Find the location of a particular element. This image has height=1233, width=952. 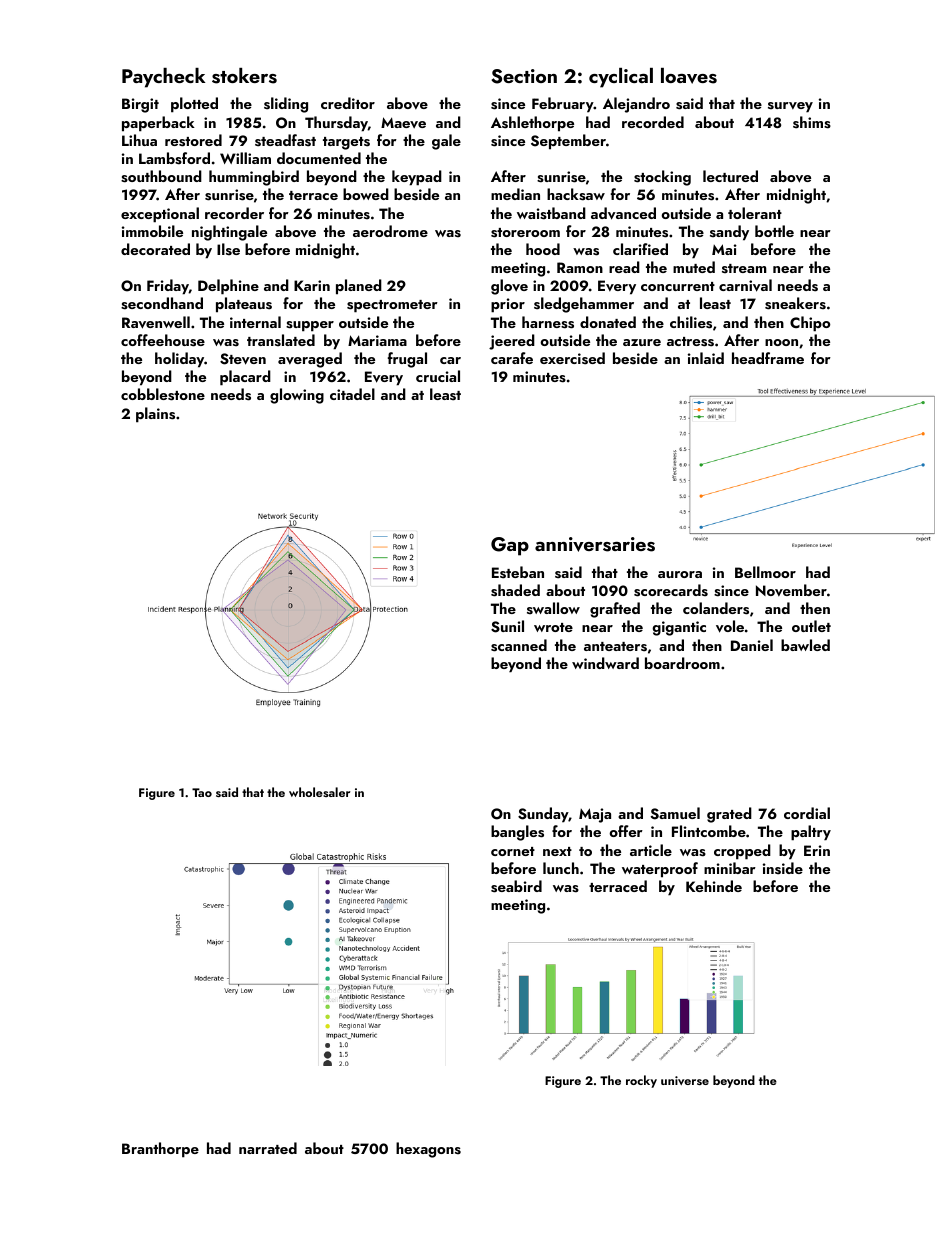

boardroom is located at coordinates (682, 663).
